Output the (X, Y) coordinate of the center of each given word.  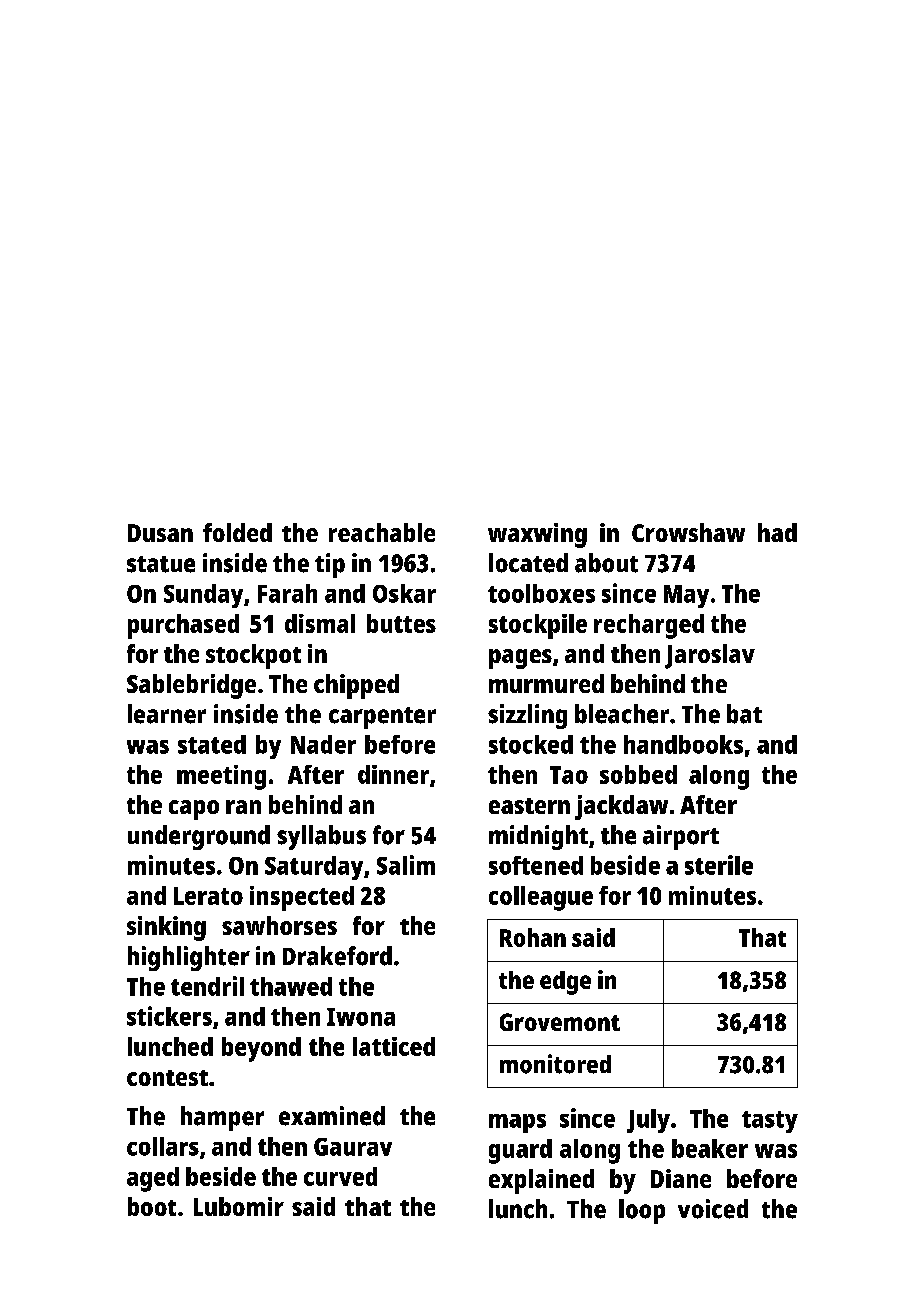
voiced (713, 1209)
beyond (261, 1049)
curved (340, 1176)
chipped (356, 686)
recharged (649, 626)
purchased (183, 626)
